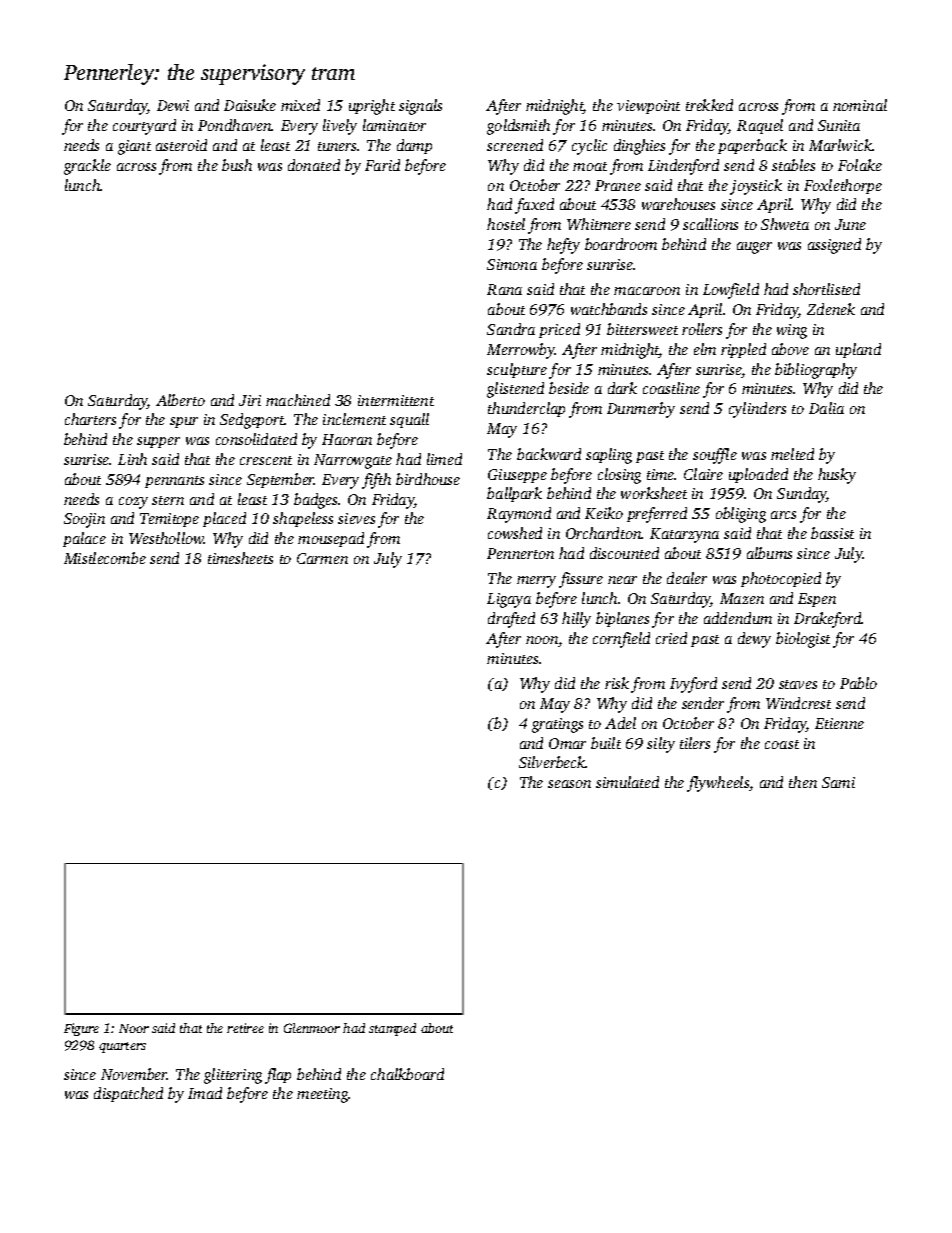 The image size is (952, 1233). I want to click on donated, so click(314, 165).
